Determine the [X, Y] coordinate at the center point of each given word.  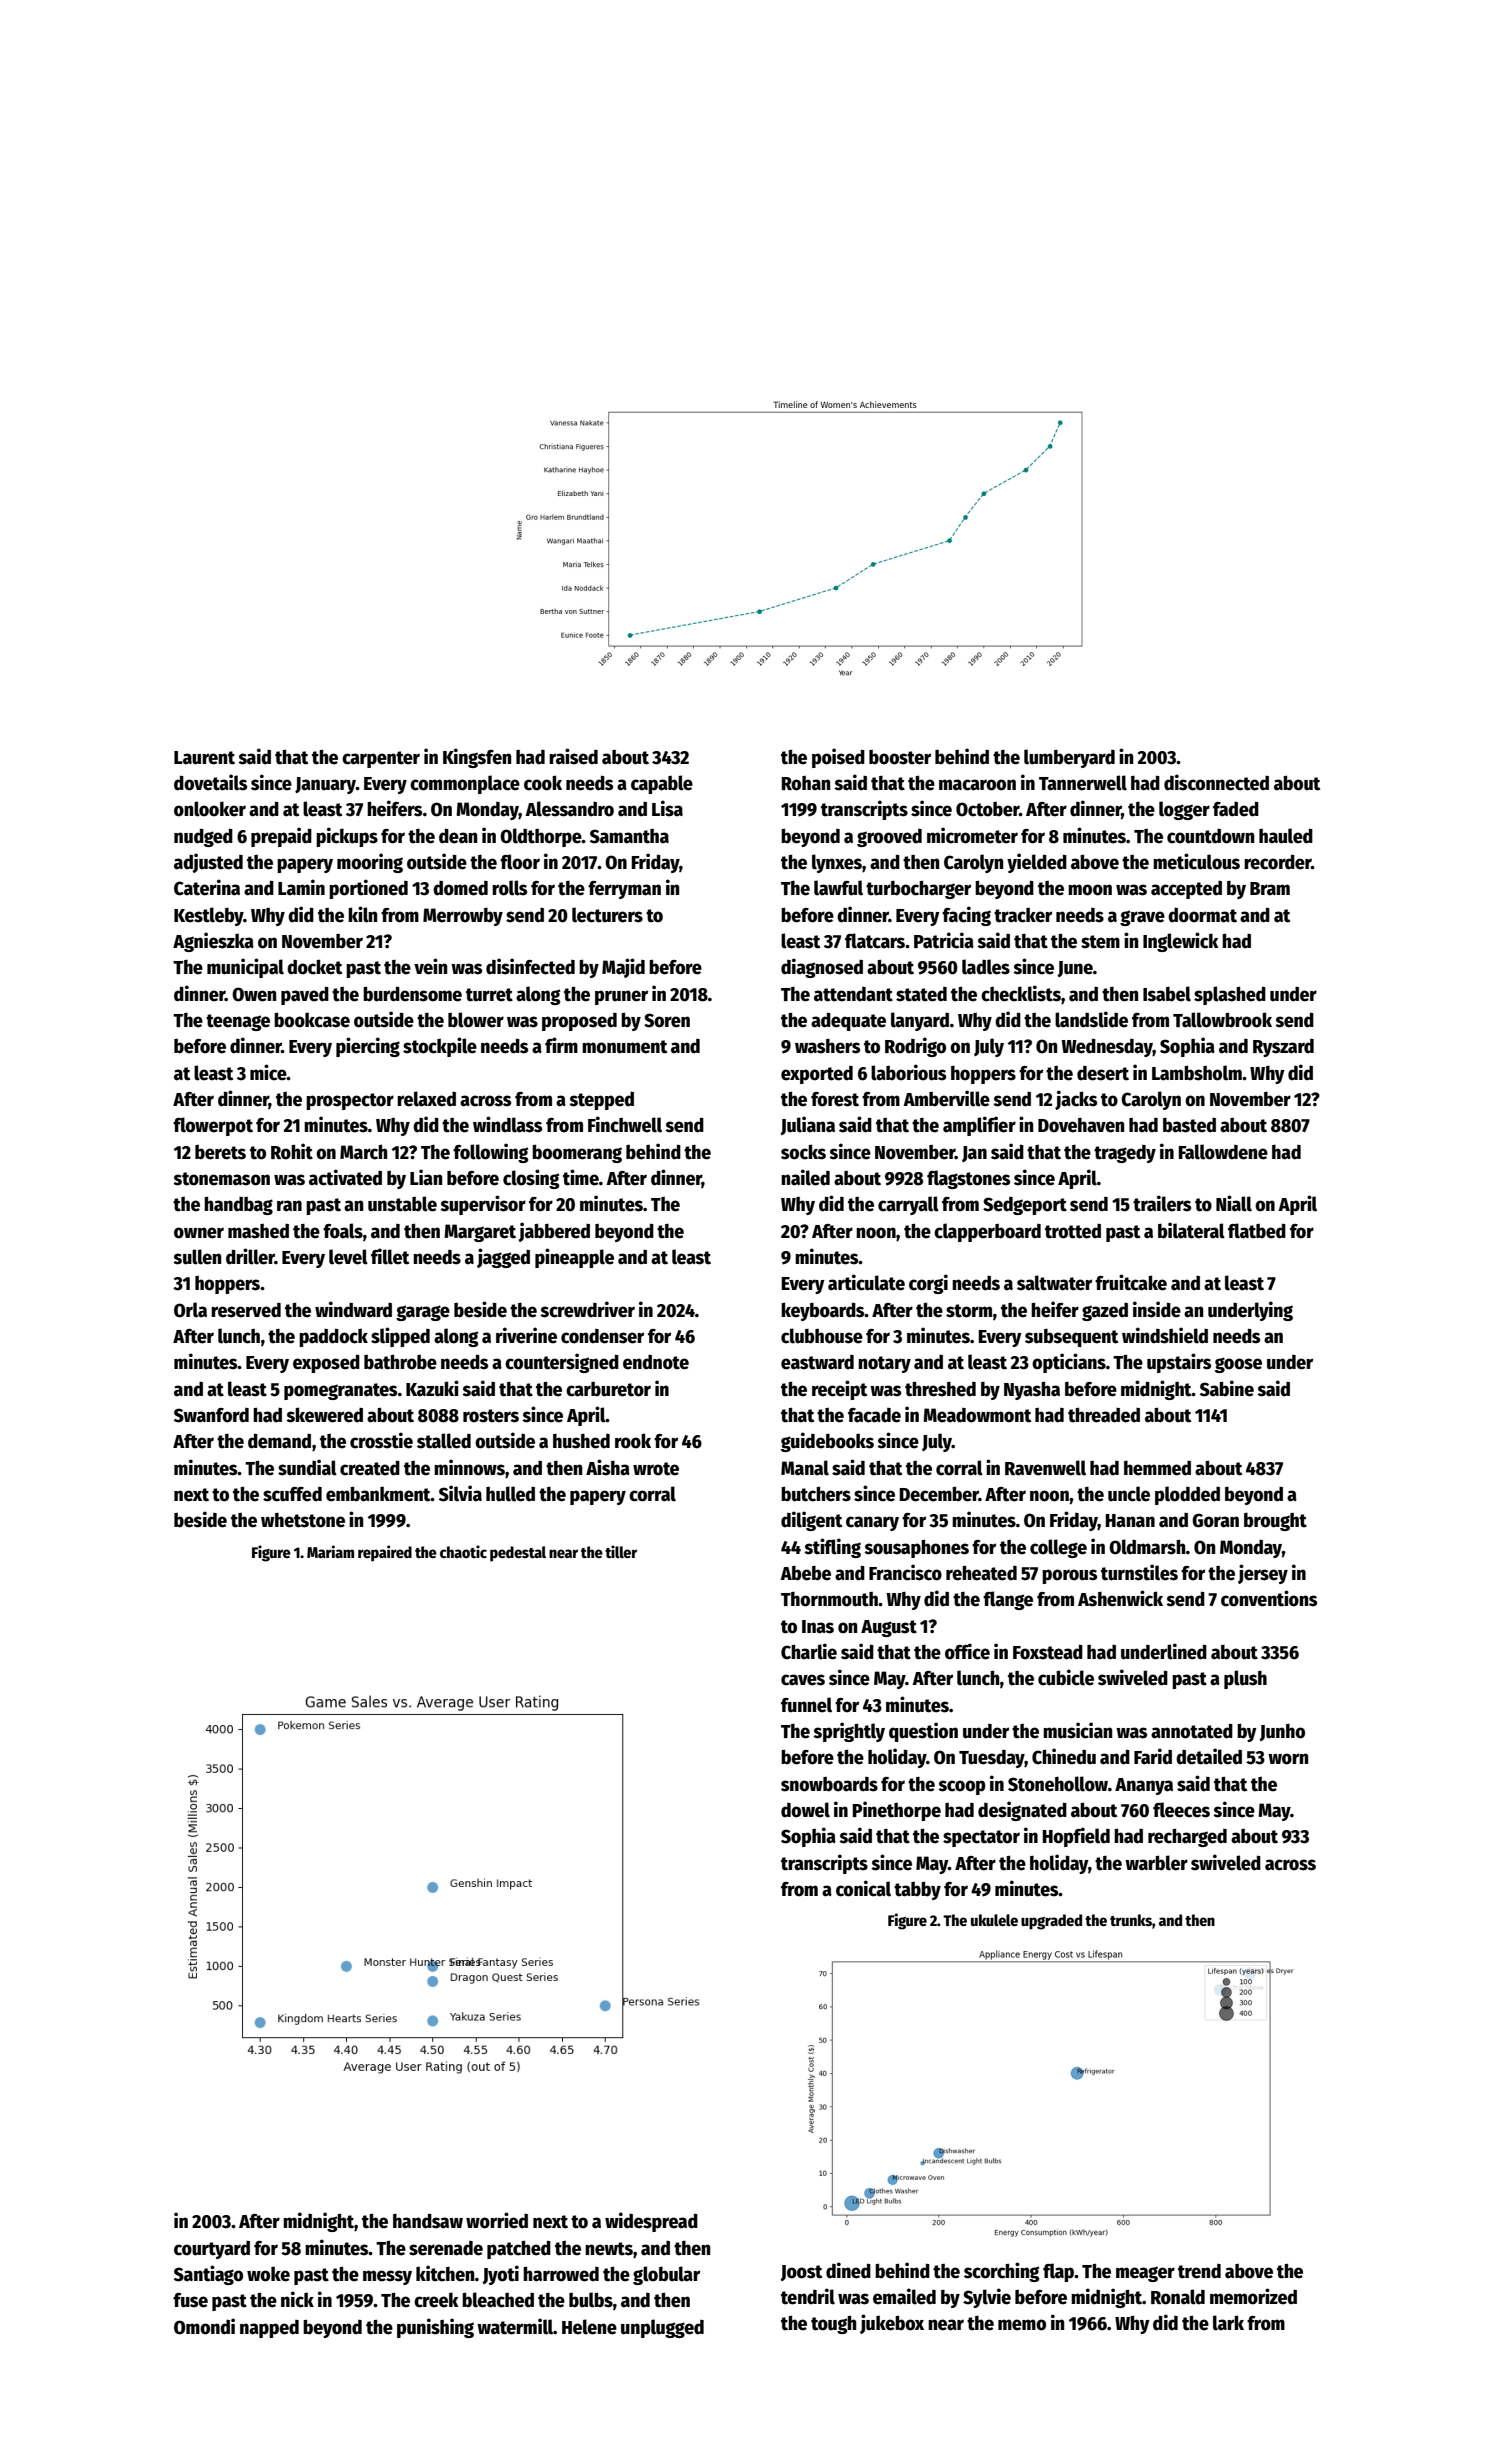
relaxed [426, 1099]
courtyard [212, 2250]
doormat [1202, 915]
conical [863, 1888]
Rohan [805, 783]
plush [1245, 1679]
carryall [908, 1205]
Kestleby [209, 916]
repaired [385, 1553]
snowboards [829, 1784]
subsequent [1071, 1338]
